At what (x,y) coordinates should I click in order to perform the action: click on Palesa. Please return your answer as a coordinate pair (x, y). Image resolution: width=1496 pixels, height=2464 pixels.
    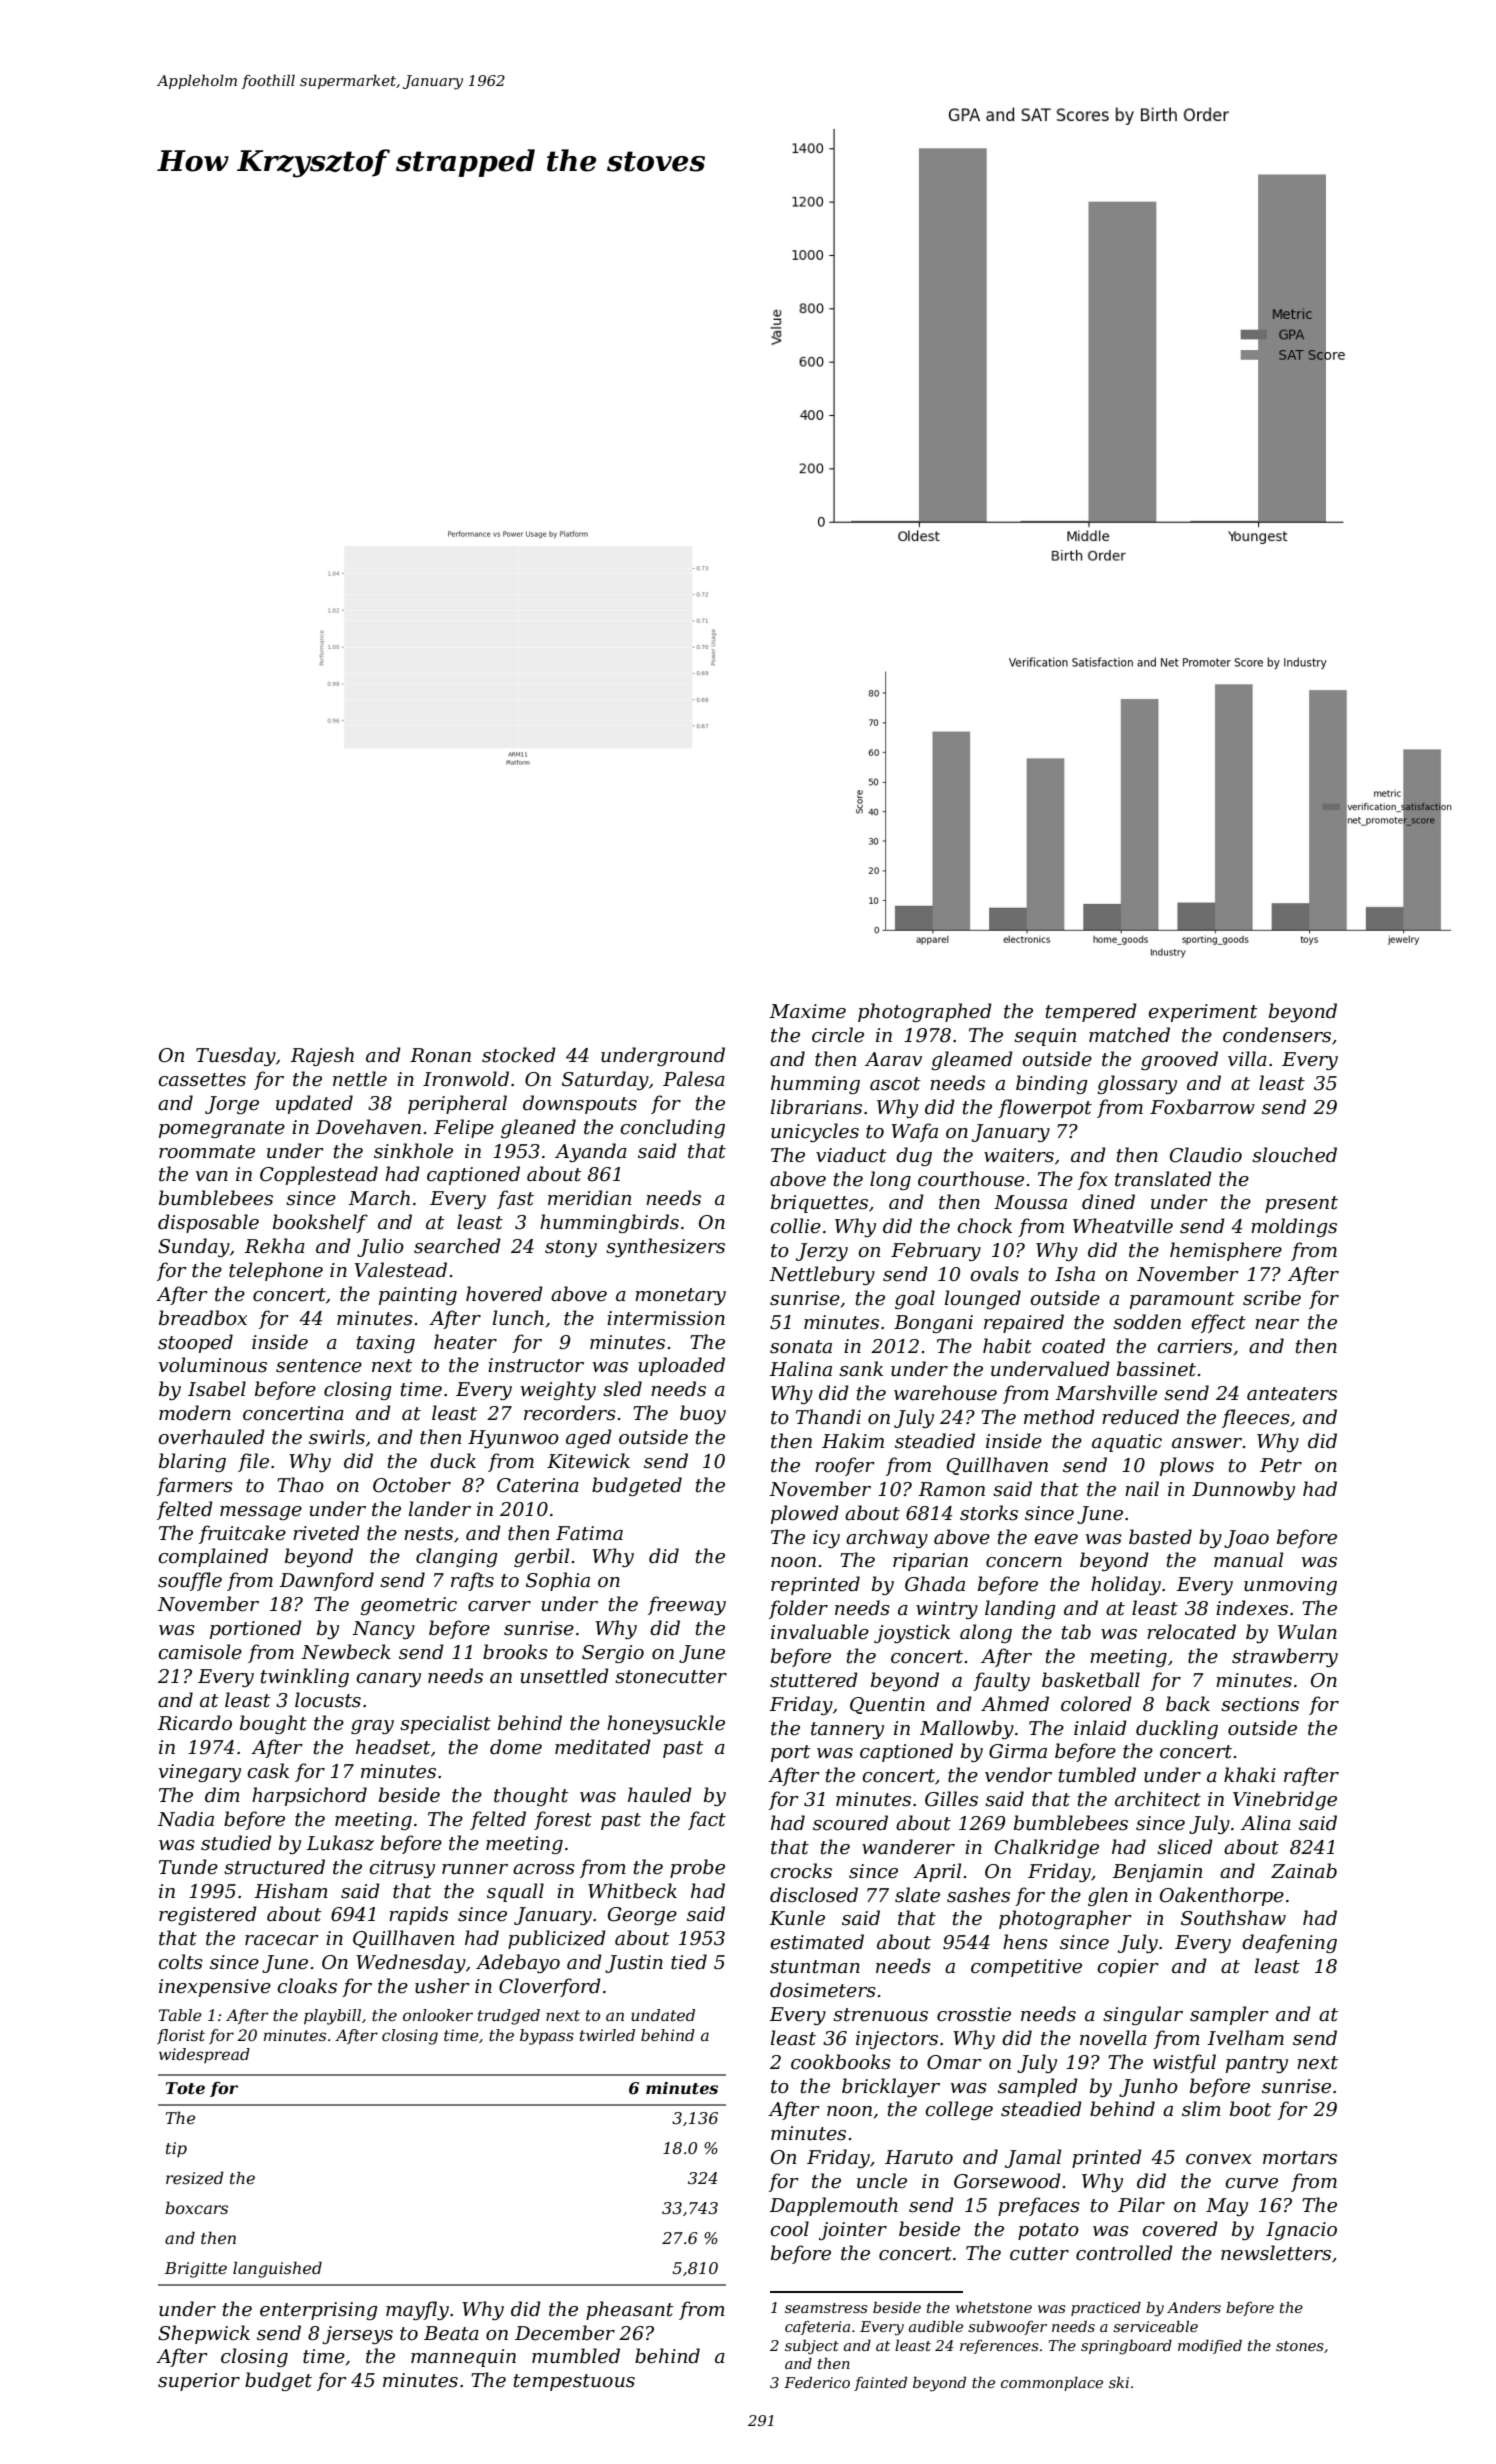
    Looking at the image, I should click on (694, 1079).
